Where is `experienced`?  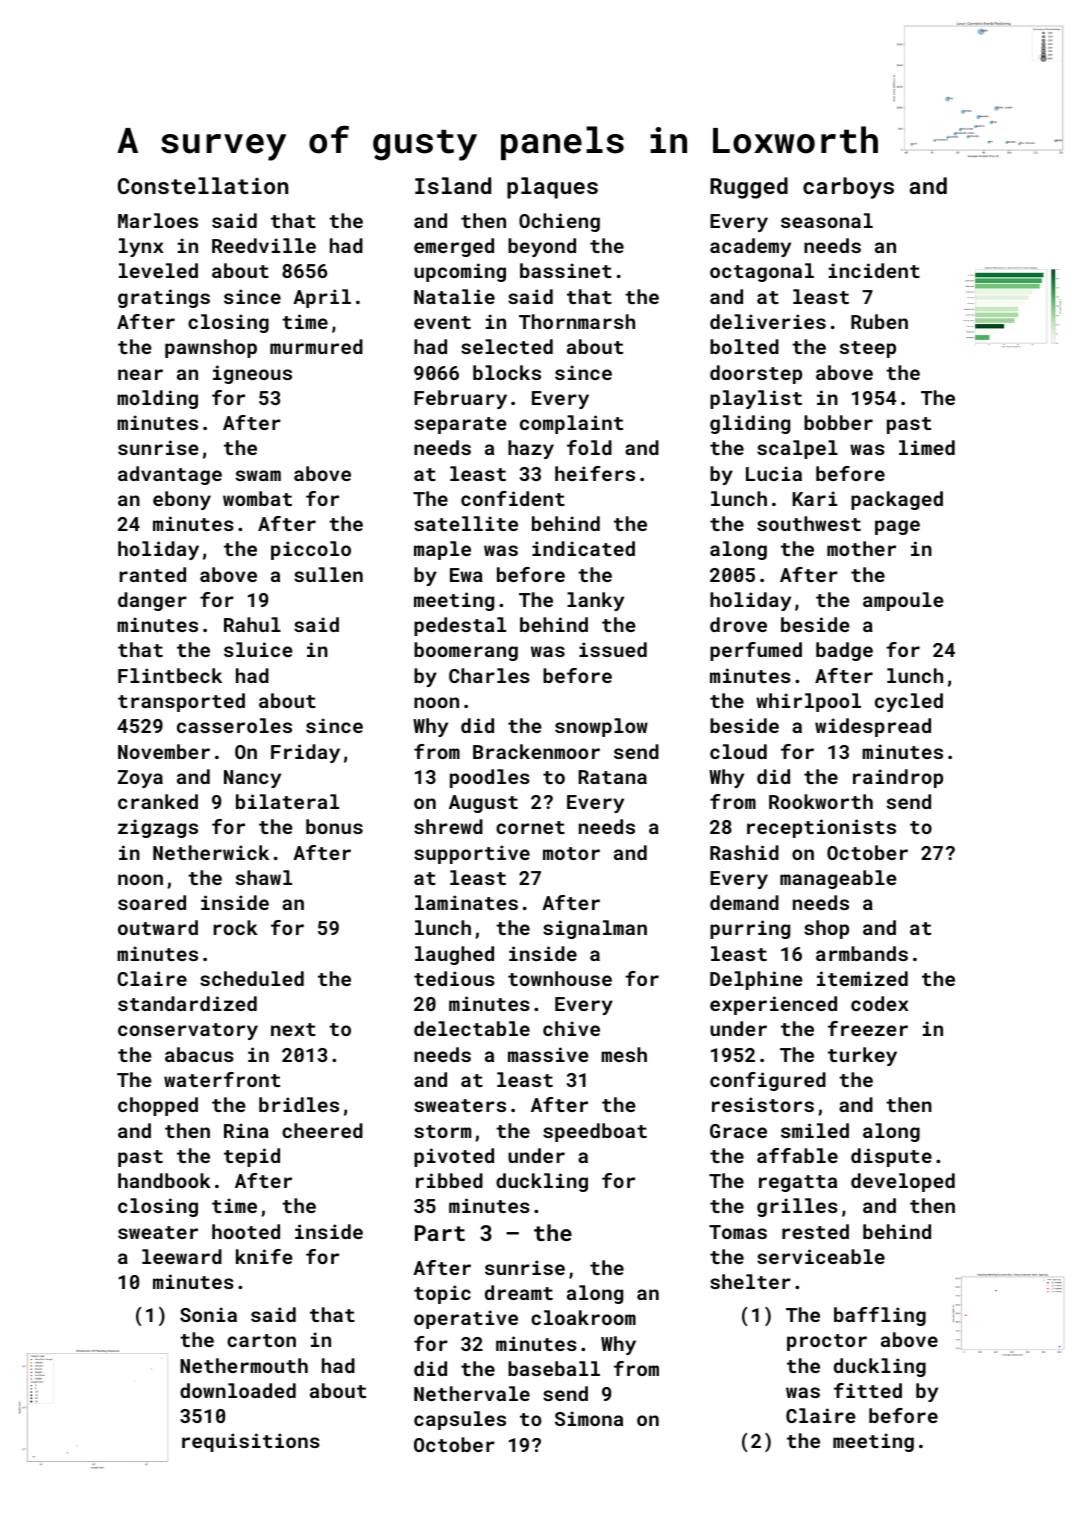
experienced is located at coordinates (773, 1005).
